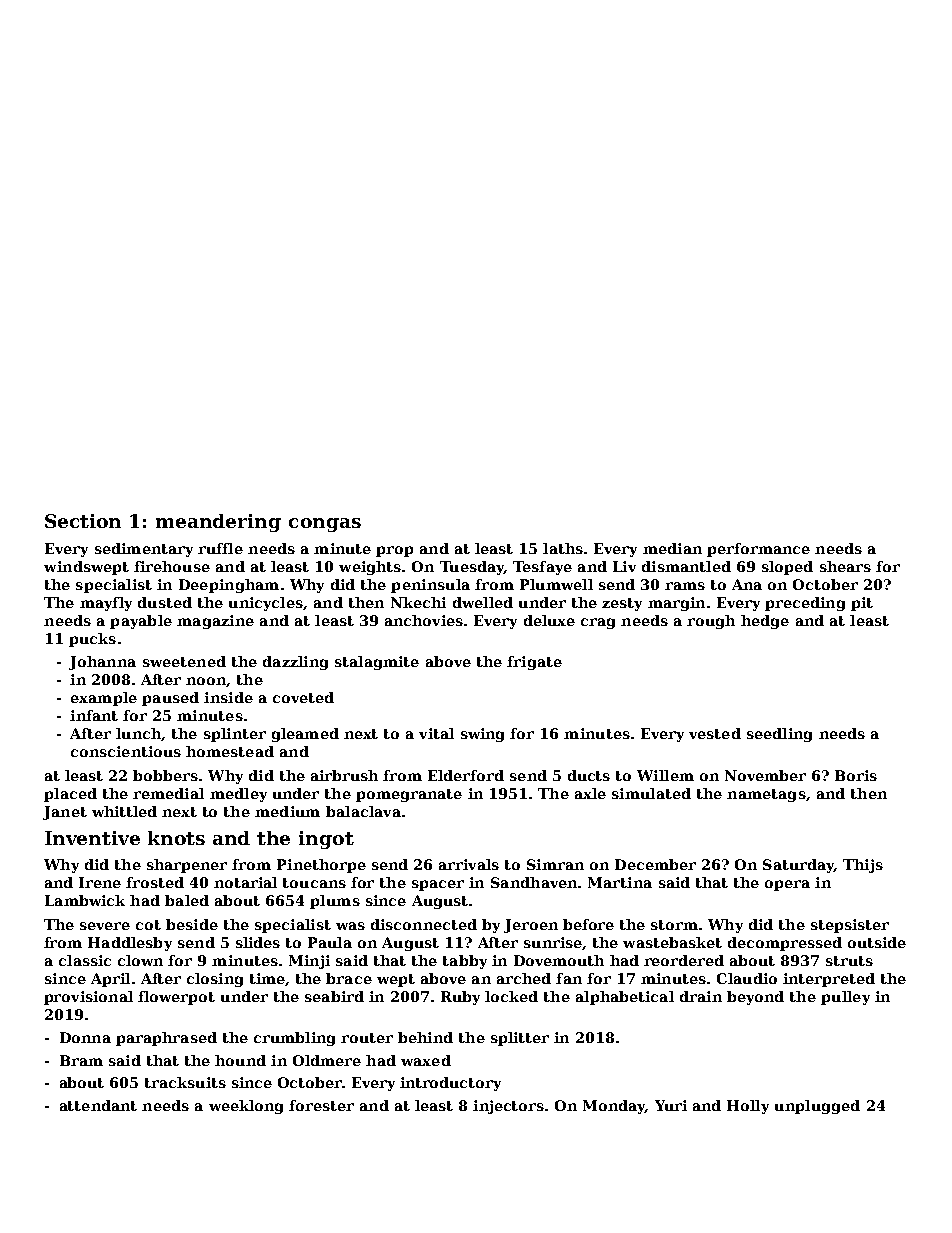 The image size is (952, 1233). Describe the element at coordinates (563, 548) in the screenshot. I see `laths` at that location.
